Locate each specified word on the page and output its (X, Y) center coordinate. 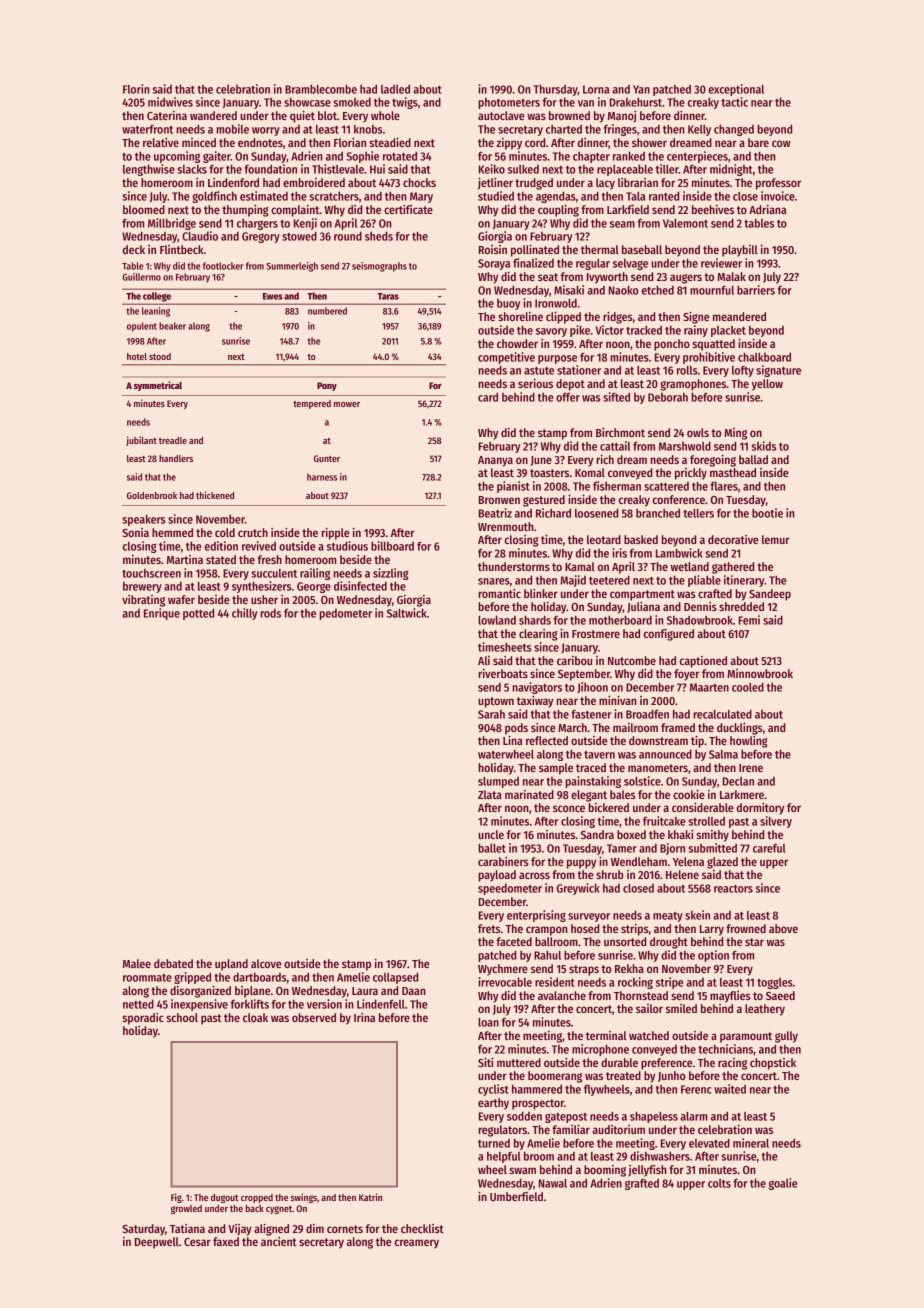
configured (669, 635)
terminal (606, 1035)
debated (173, 963)
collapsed (395, 978)
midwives (170, 102)
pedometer (345, 614)
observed (314, 1017)
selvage (630, 264)
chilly (244, 614)
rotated (400, 156)
